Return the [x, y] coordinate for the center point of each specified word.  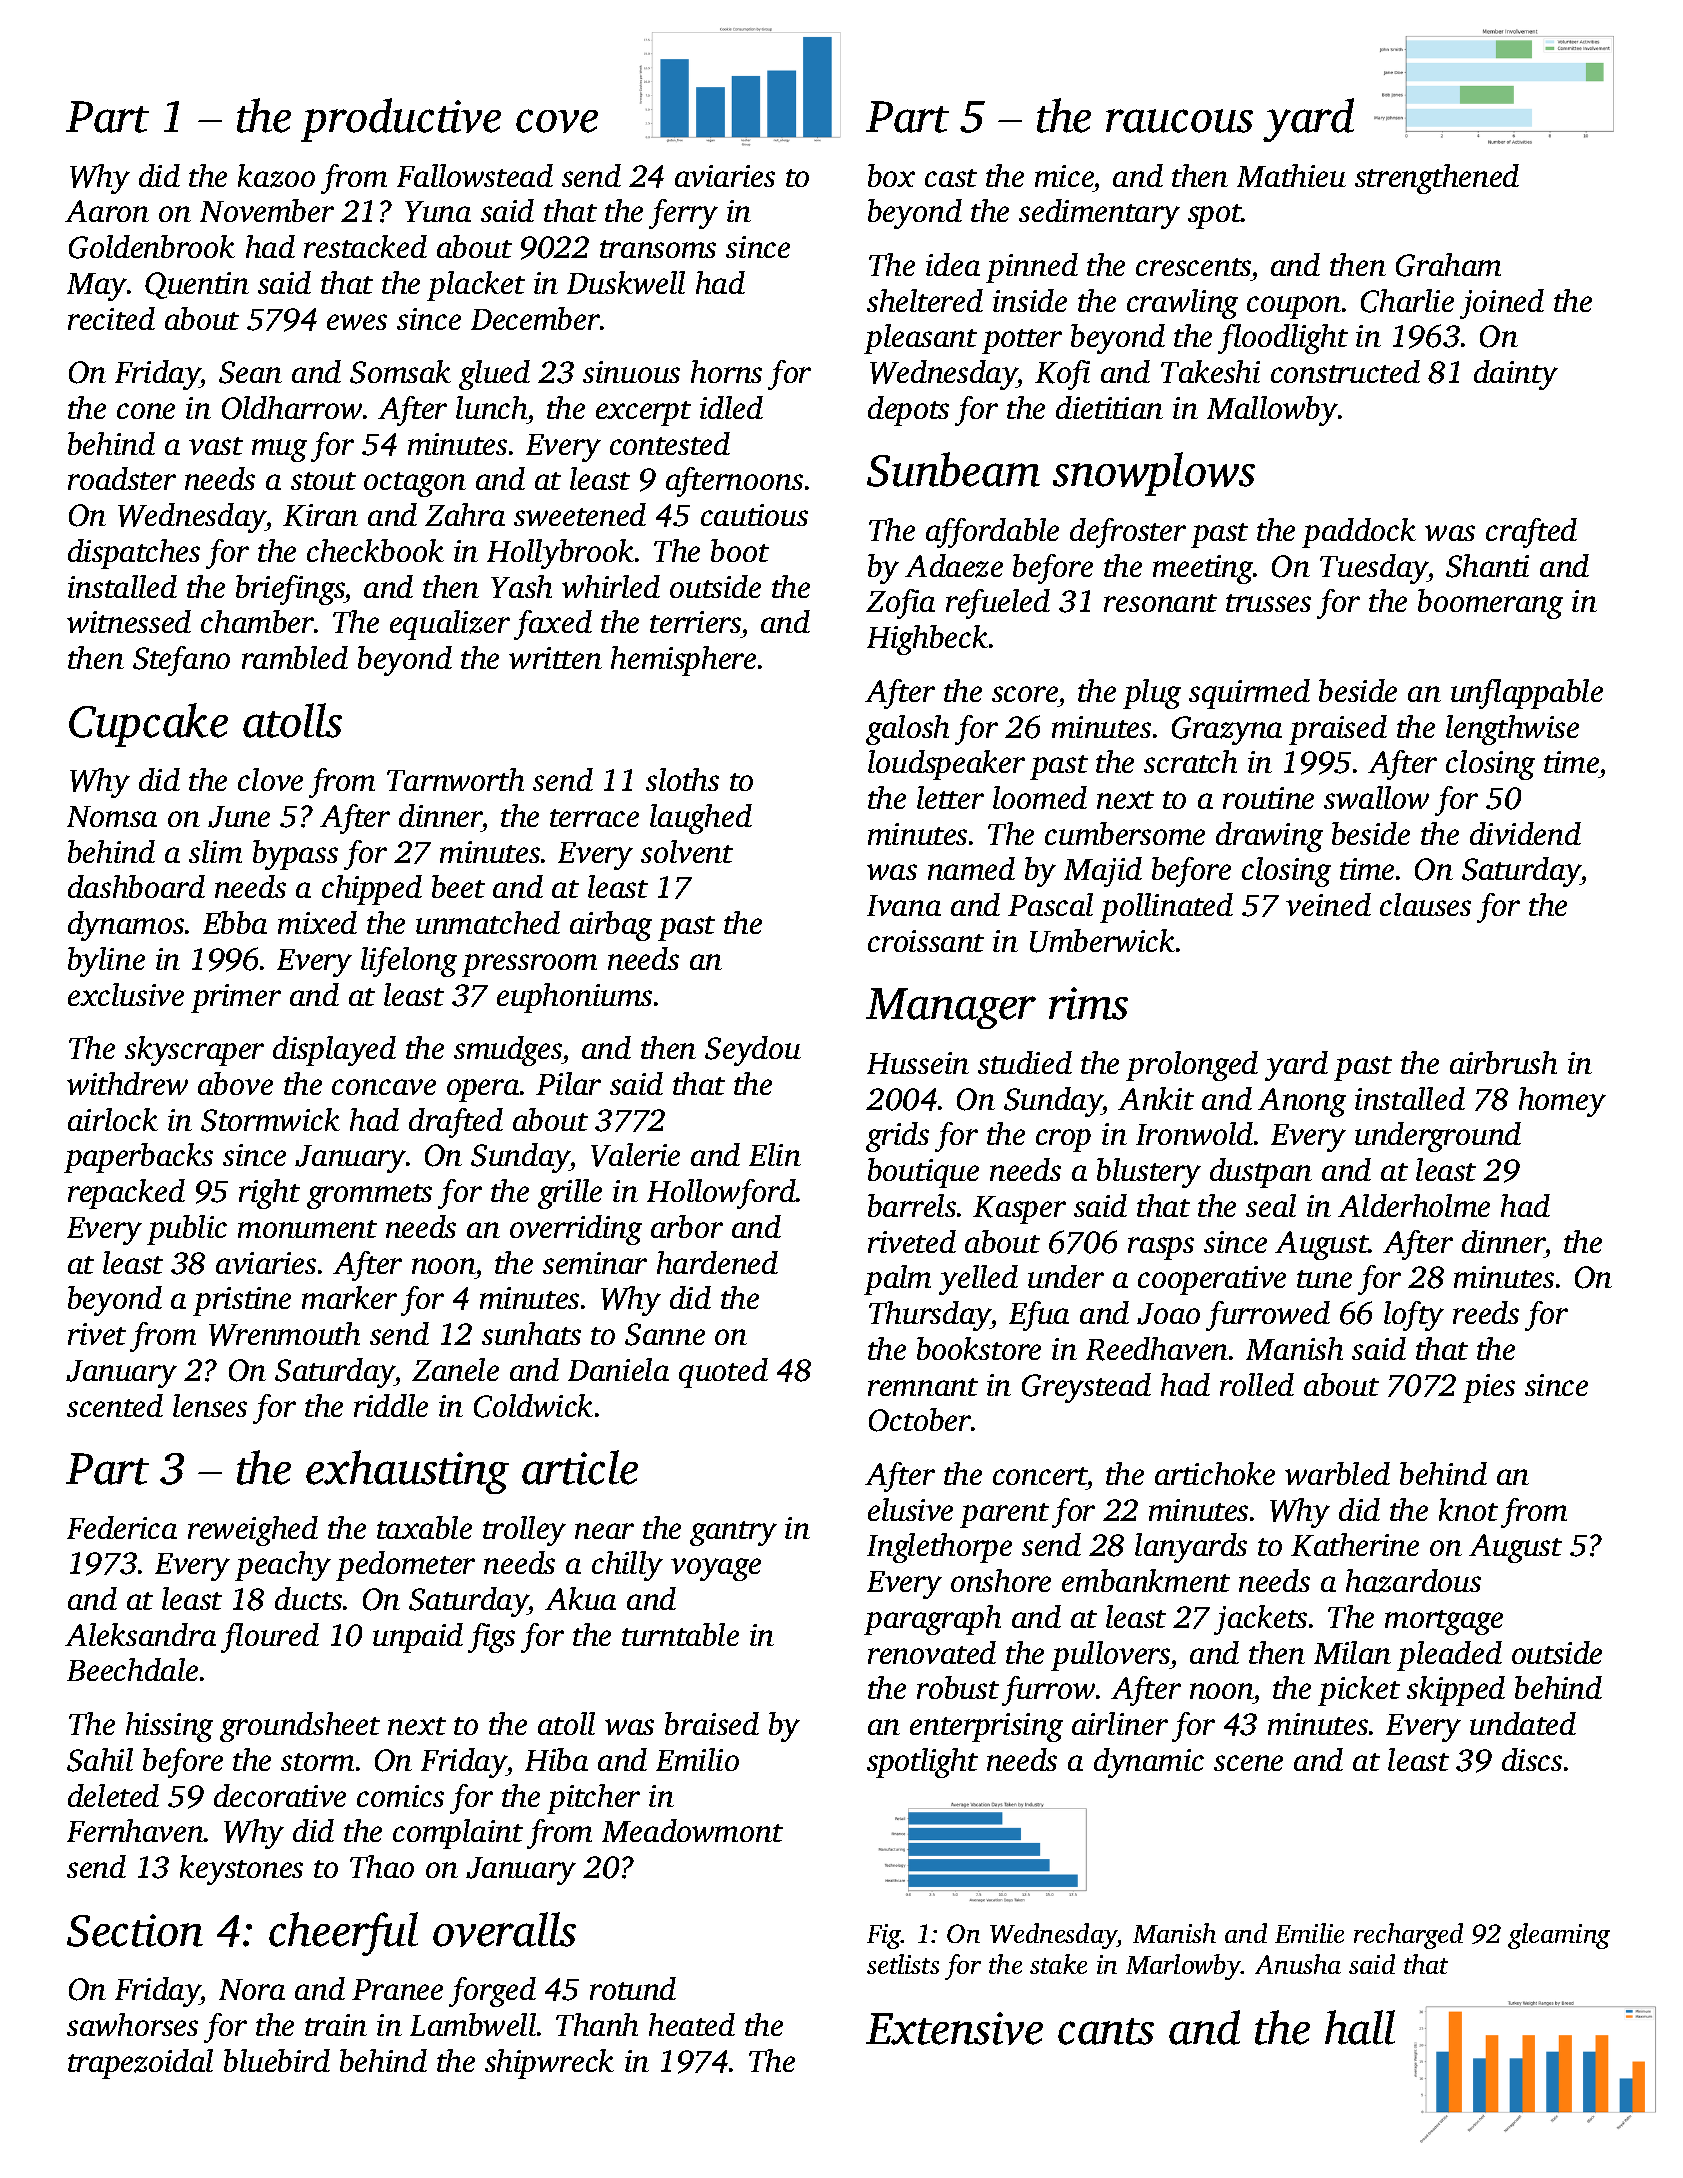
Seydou [753, 1051]
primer [236, 998]
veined [1328, 904]
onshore [1001, 1580]
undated [1523, 1723]
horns [726, 371]
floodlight [1283, 339]
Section [135, 1930]
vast [216, 446]
